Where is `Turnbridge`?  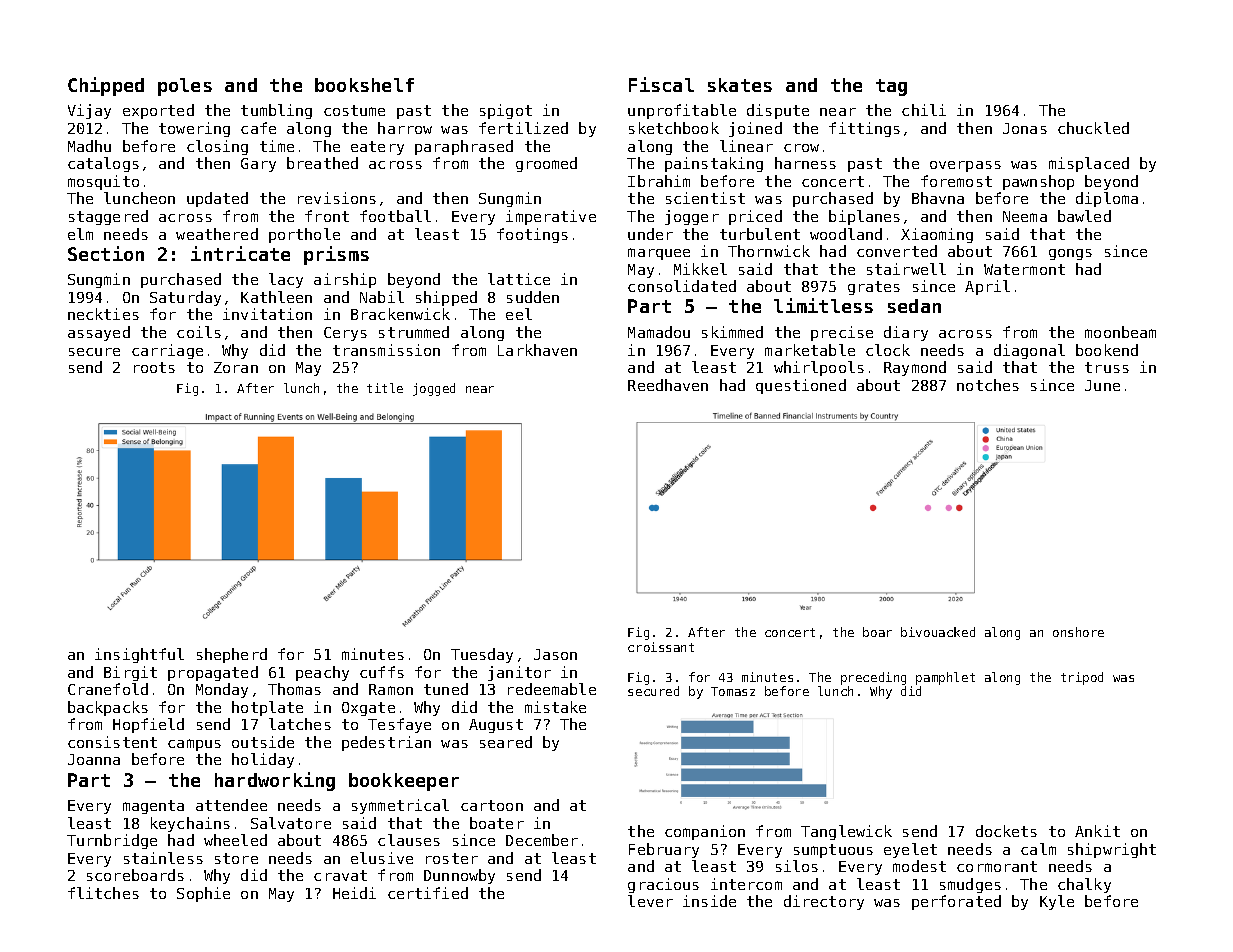 Turnbridge is located at coordinates (112, 841).
